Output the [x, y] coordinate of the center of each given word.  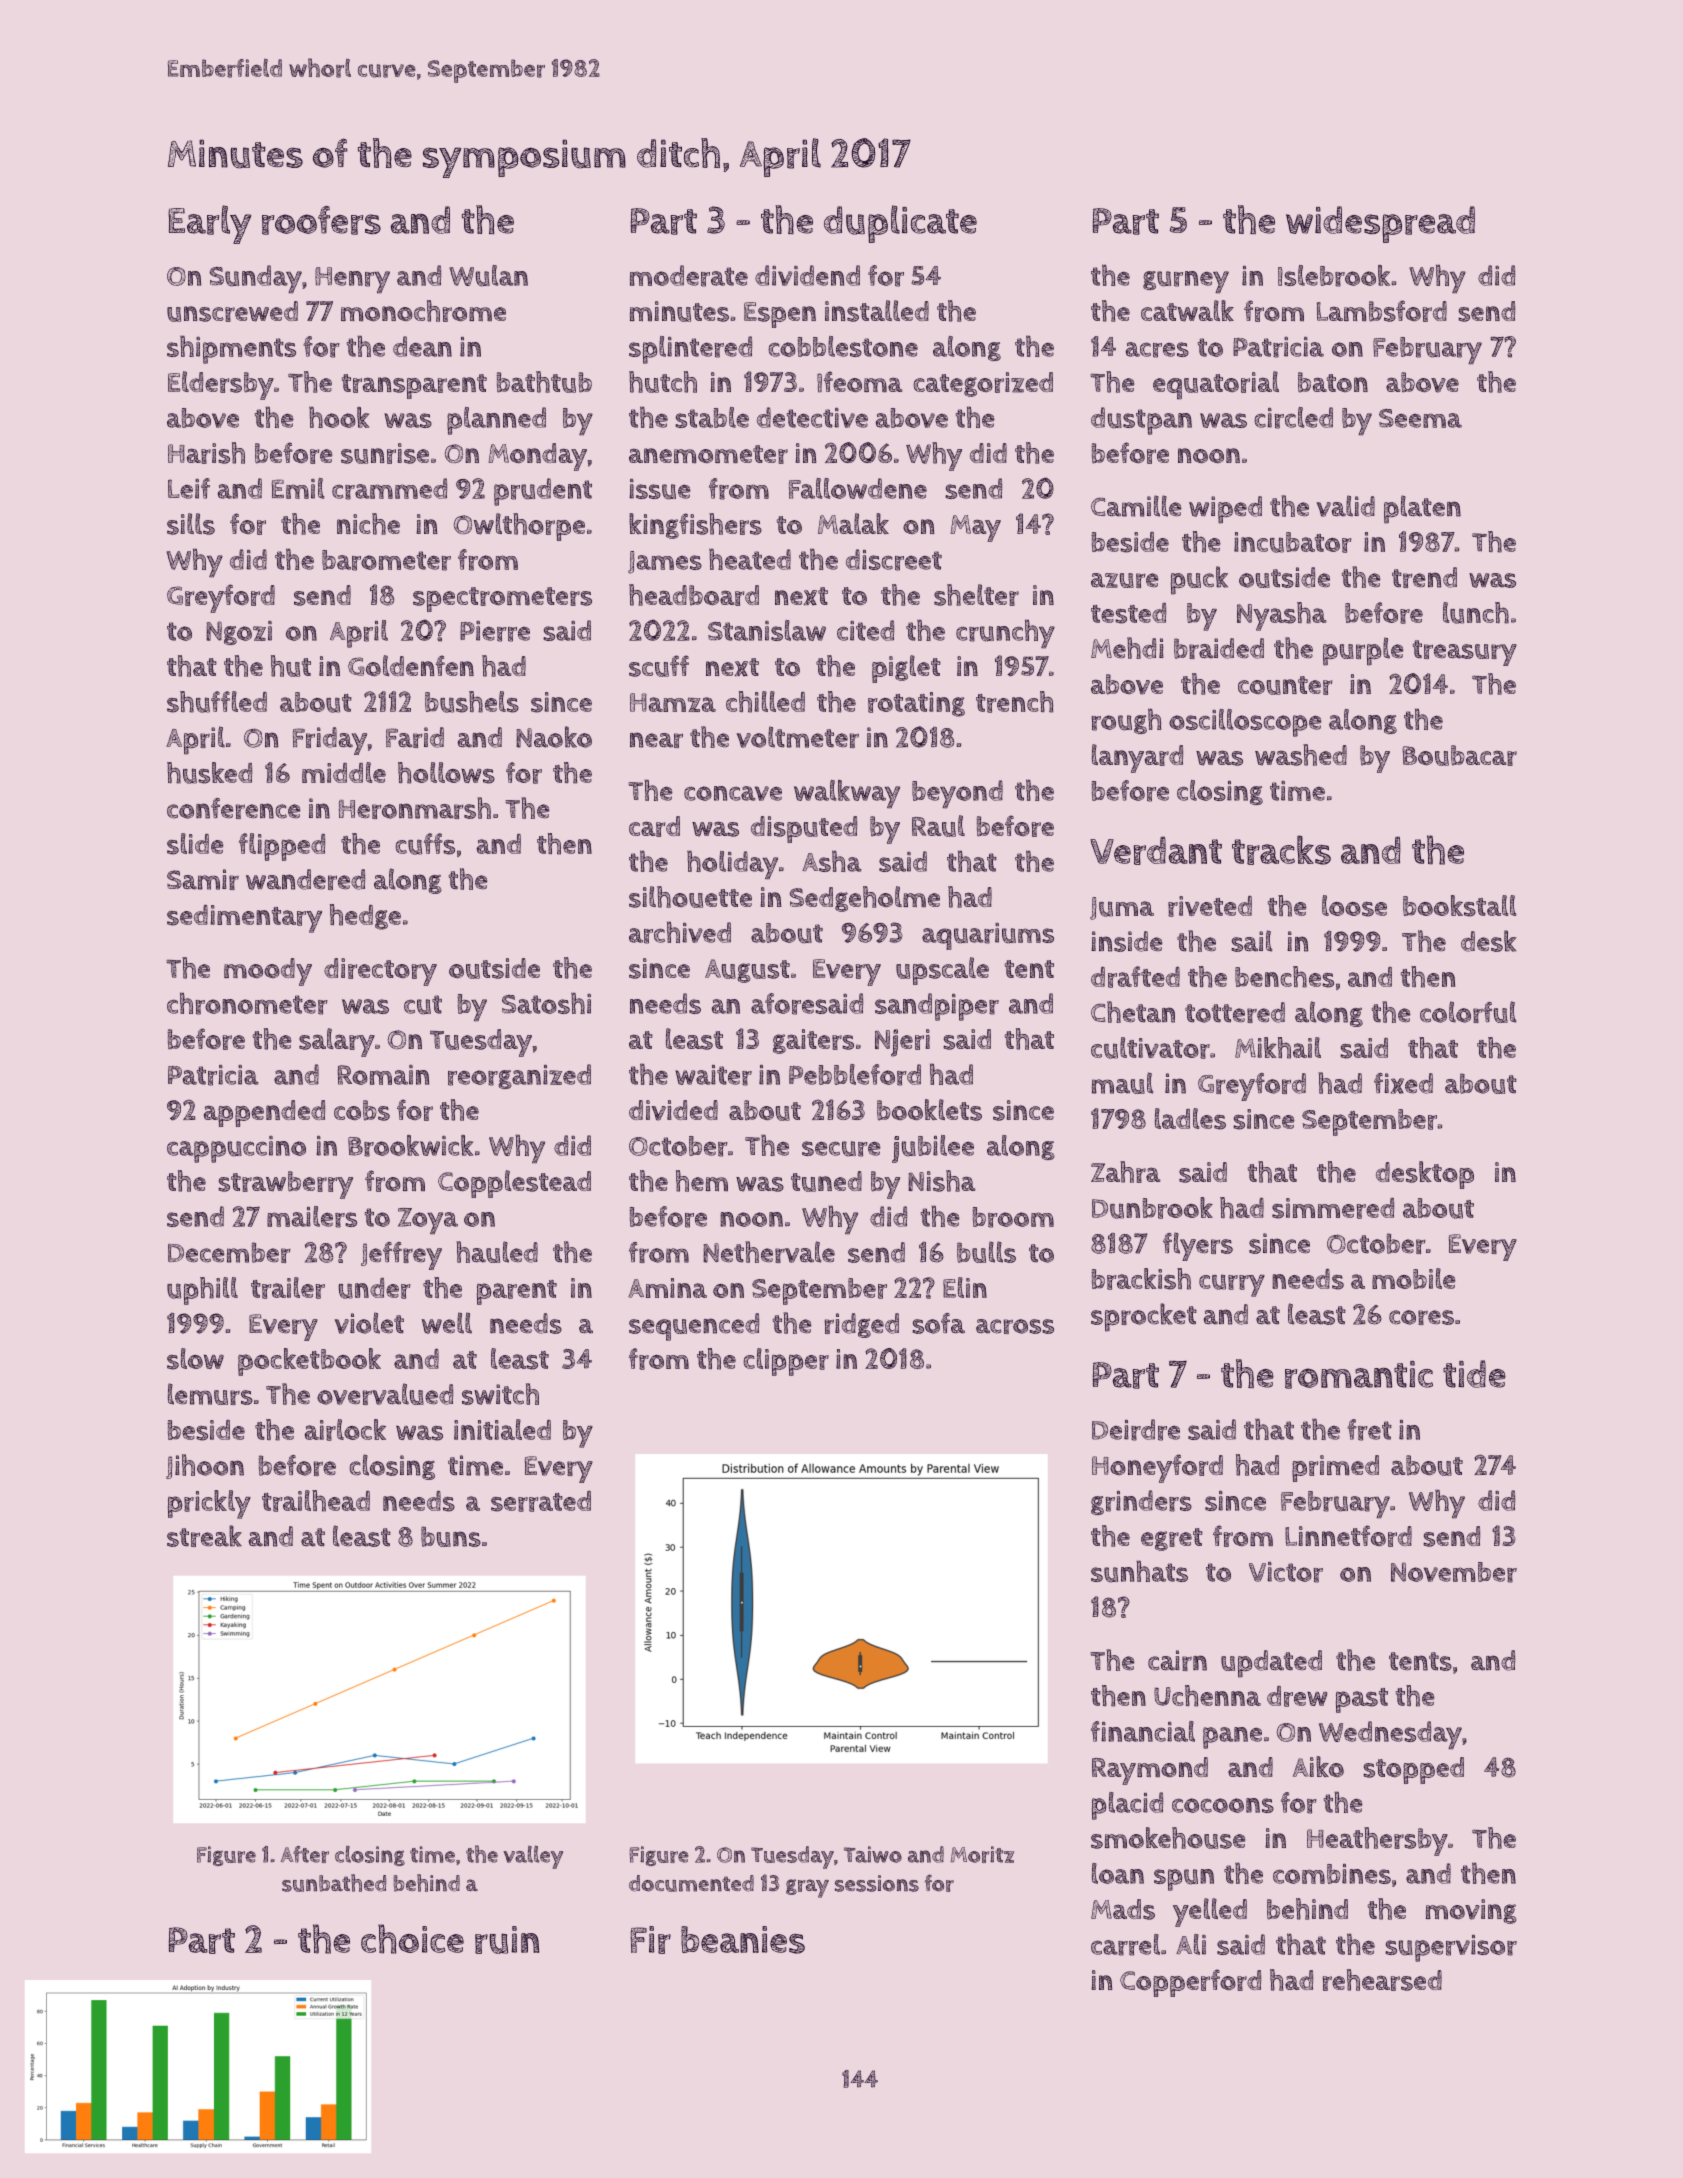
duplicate [900, 224]
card [654, 826]
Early [210, 224]
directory [380, 972]
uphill [202, 1291]
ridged [862, 1325]
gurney [1186, 282]
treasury [1465, 653]
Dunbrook [1152, 1208]
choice [412, 1939]
